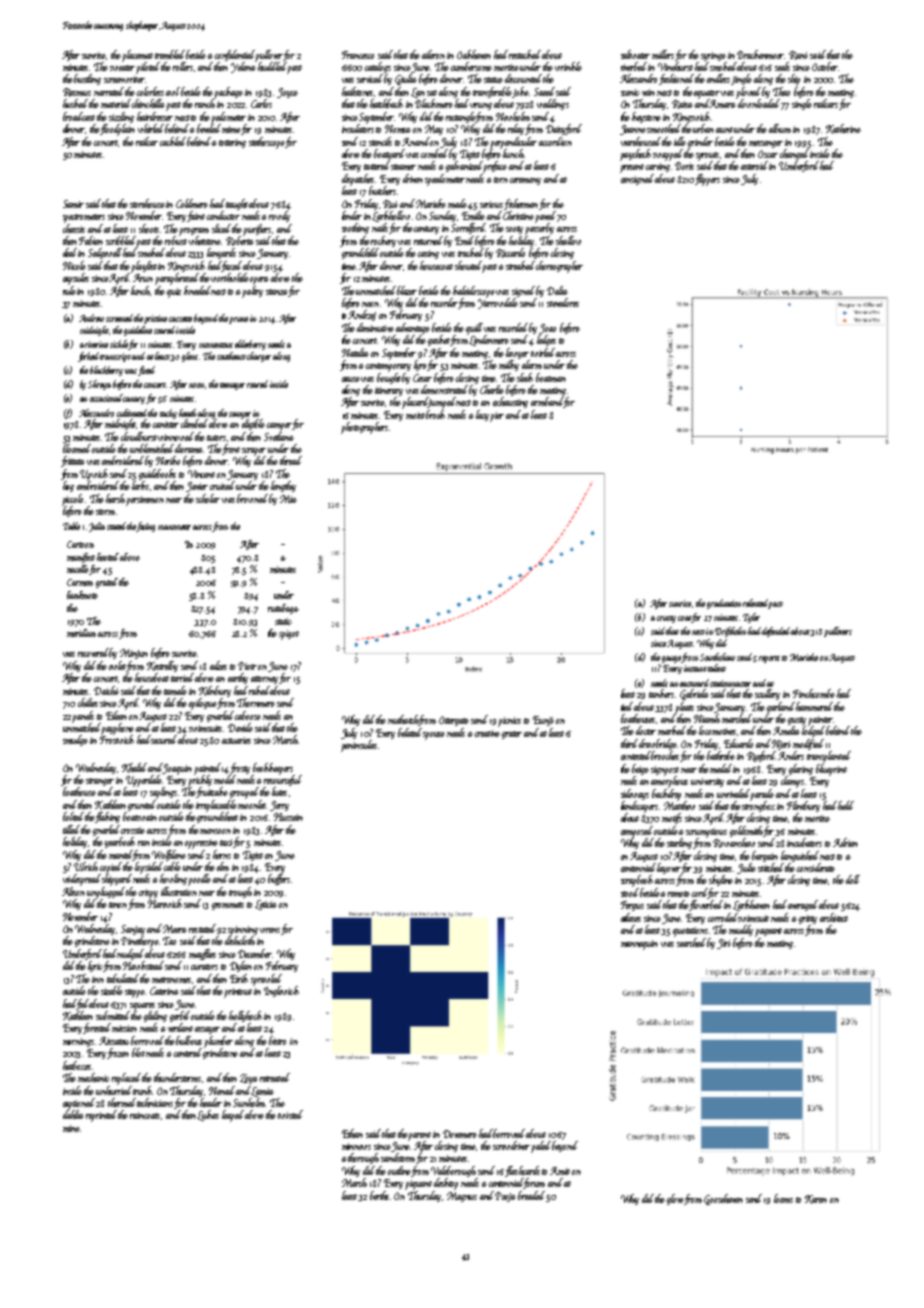  Describe the element at coordinates (227, 843) in the screenshot. I see `taxi` at that location.
